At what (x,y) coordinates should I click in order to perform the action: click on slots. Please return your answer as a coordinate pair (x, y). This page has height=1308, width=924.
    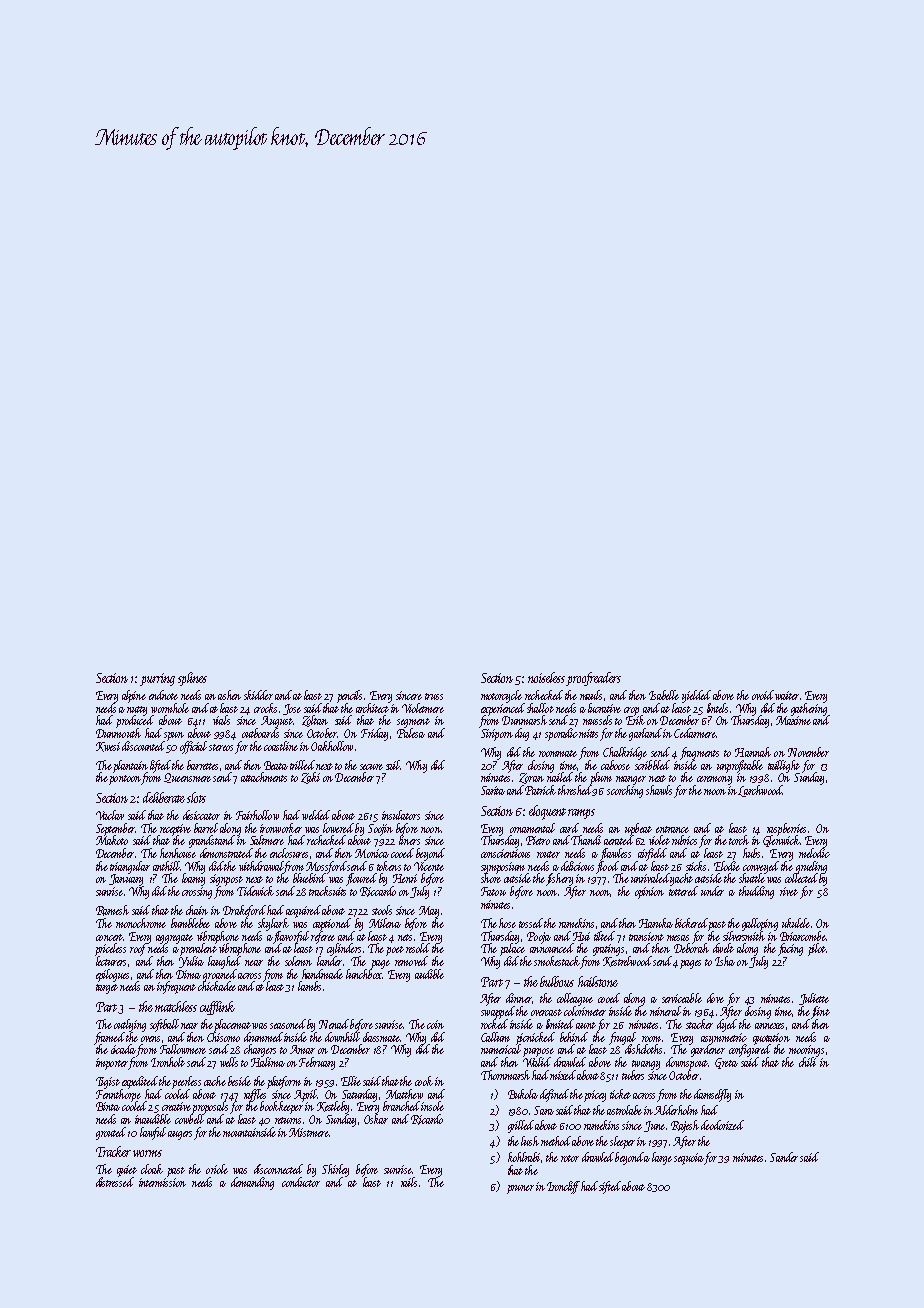
    Looking at the image, I should click on (196, 797).
